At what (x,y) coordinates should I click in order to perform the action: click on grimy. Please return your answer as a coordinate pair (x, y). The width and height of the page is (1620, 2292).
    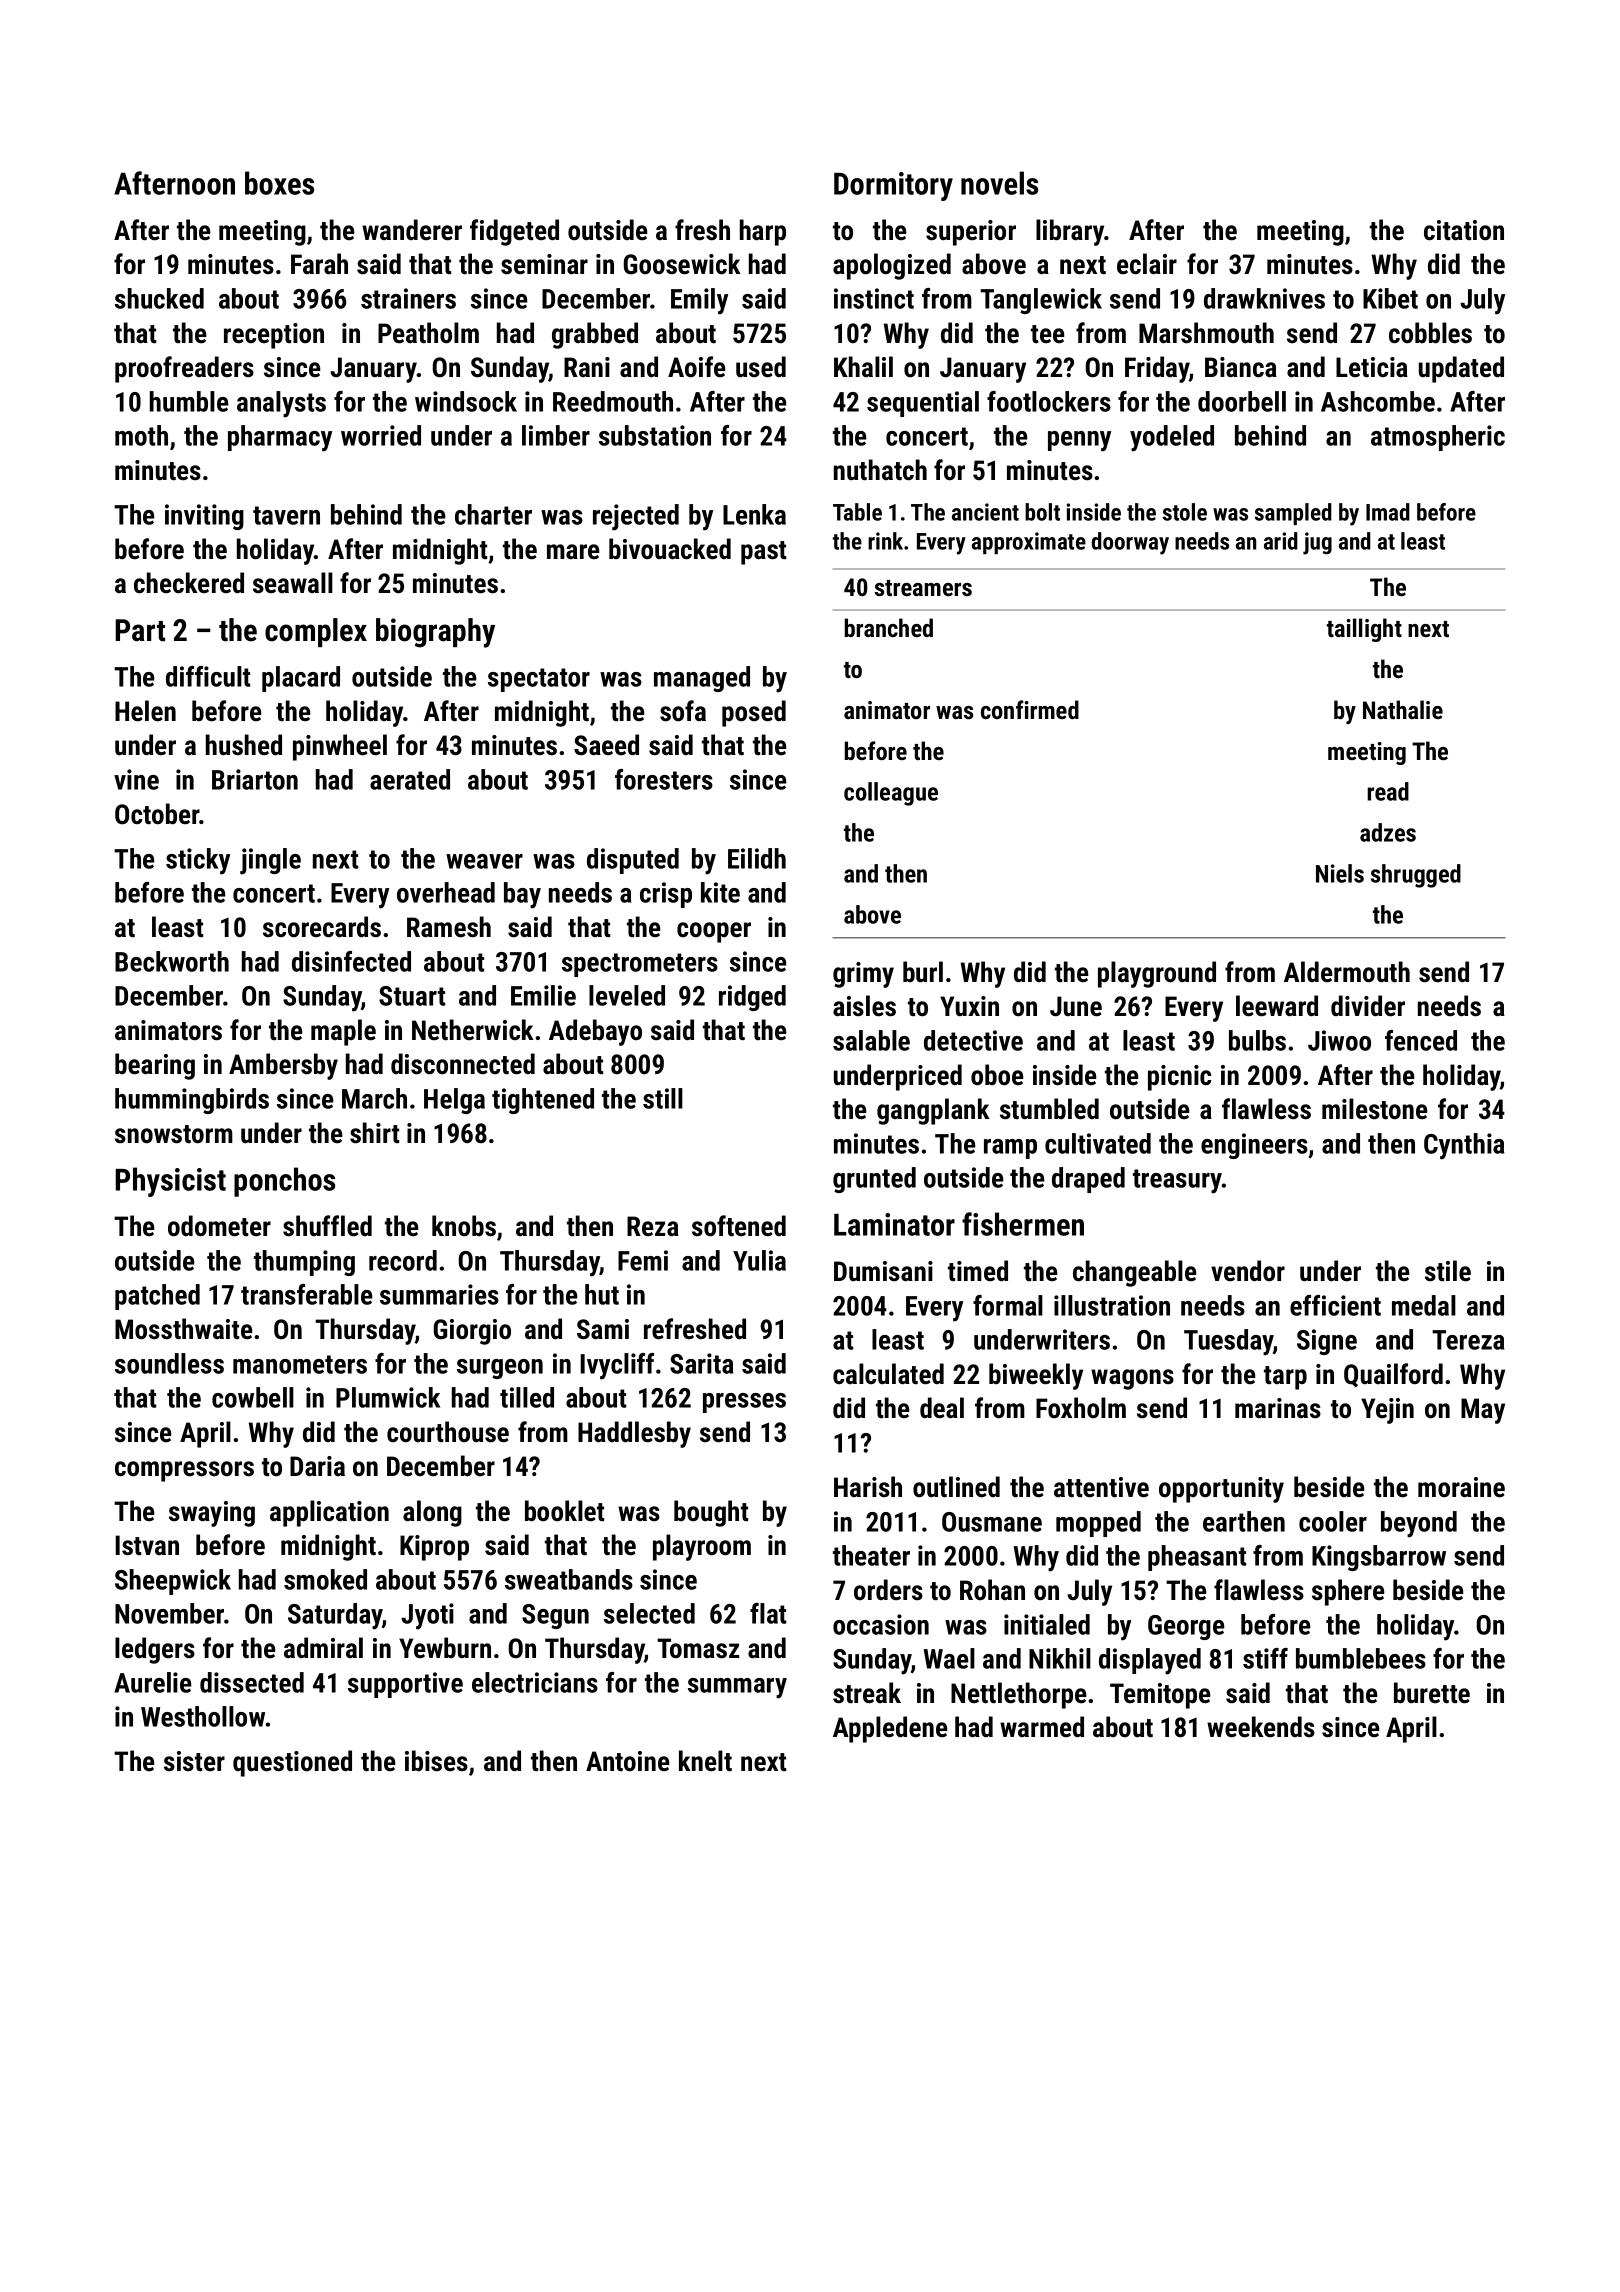
    Looking at the image, I should click on (863, 975).
